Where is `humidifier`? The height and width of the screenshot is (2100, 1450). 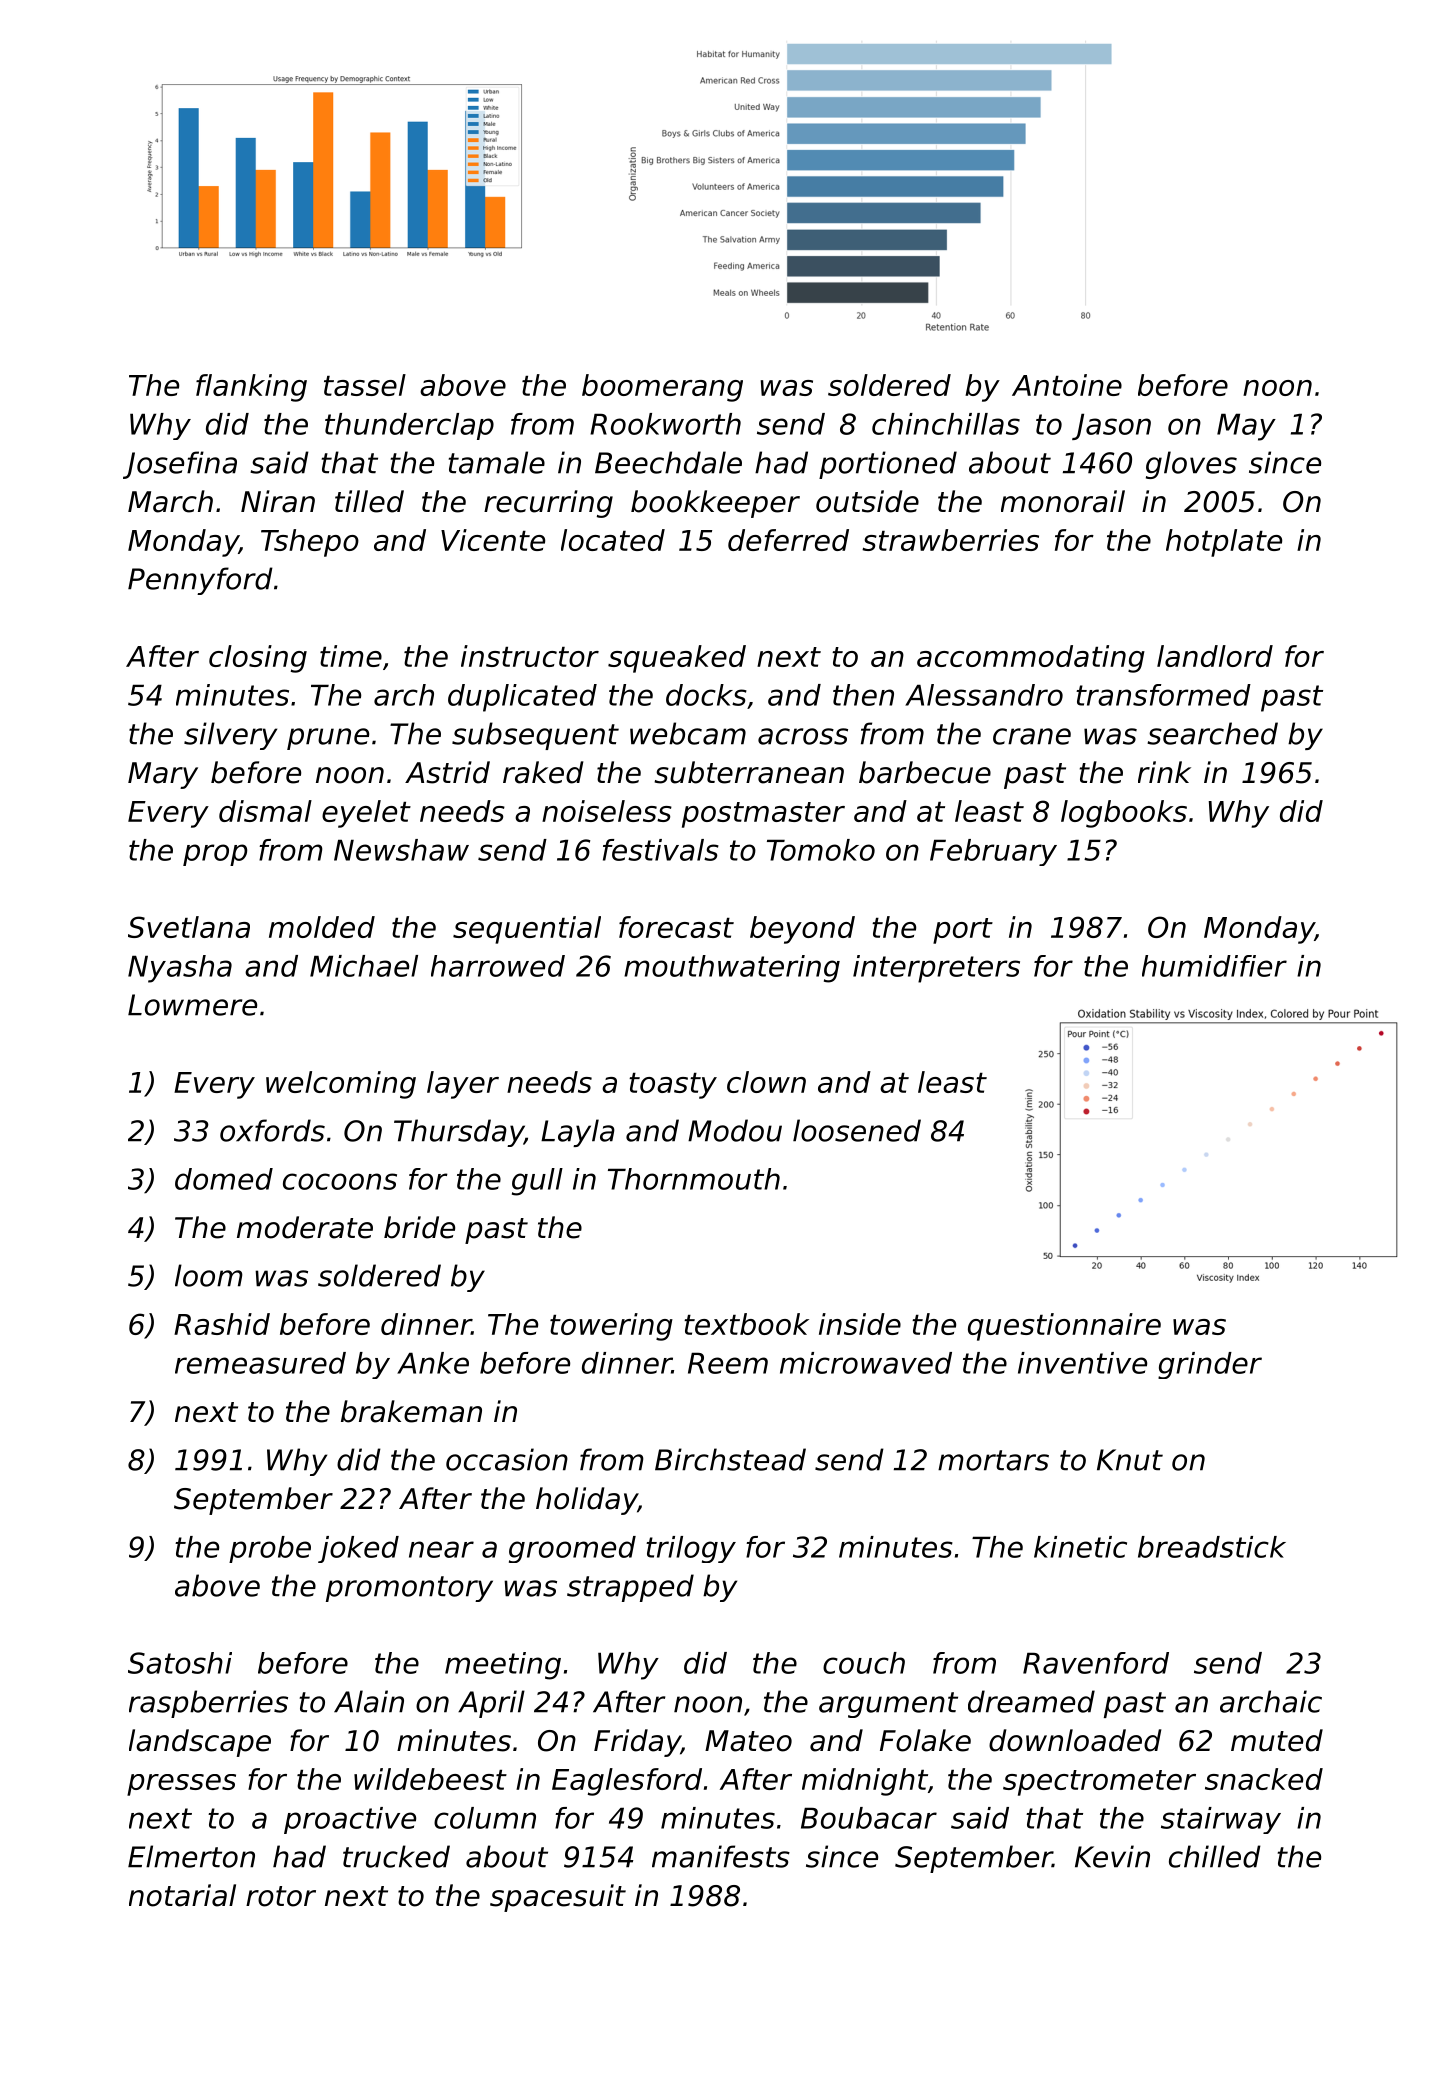 humidifier is located at coordinates (1214, 966).
